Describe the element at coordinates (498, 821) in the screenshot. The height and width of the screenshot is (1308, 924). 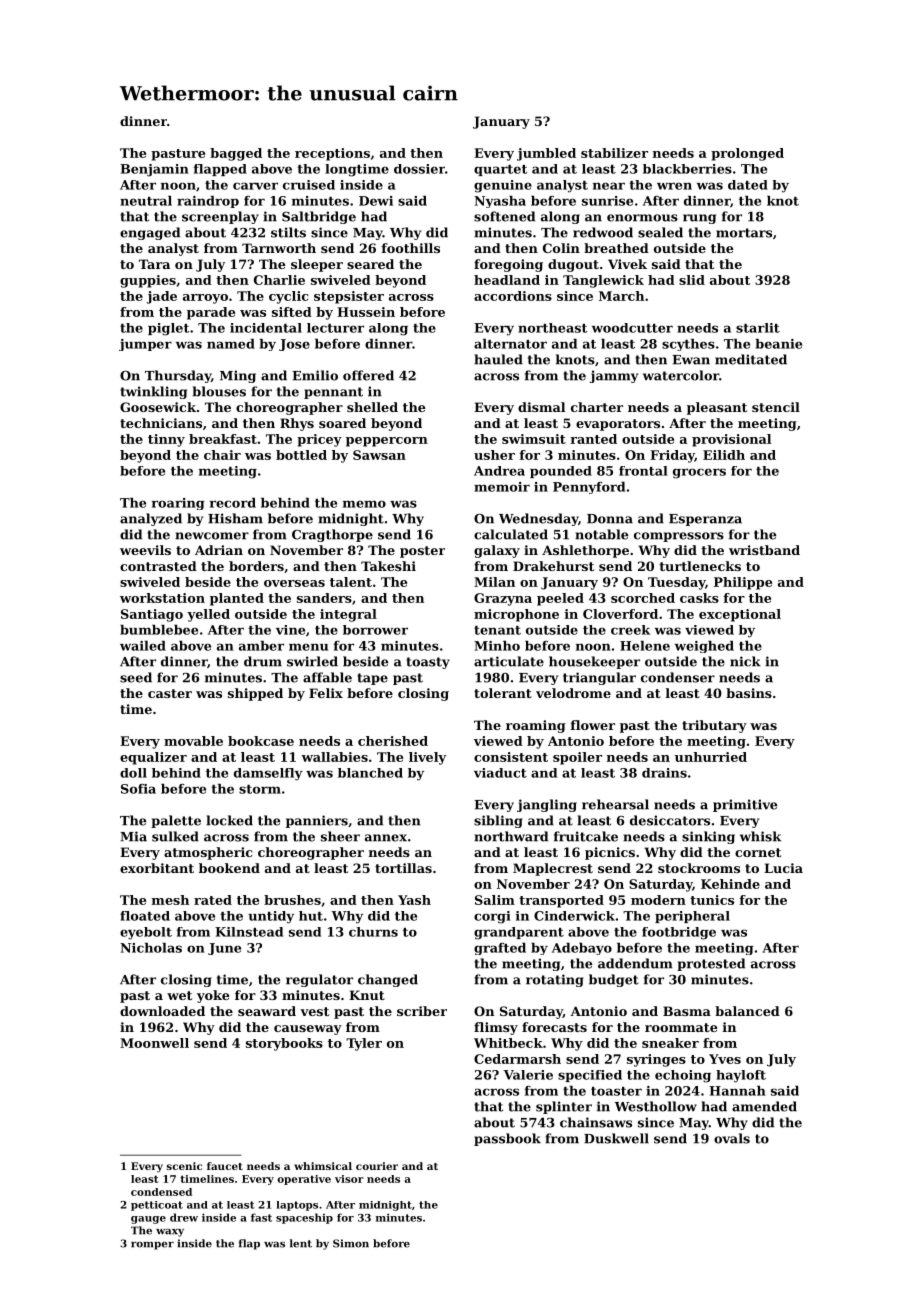
I see `sibling` at that location.
